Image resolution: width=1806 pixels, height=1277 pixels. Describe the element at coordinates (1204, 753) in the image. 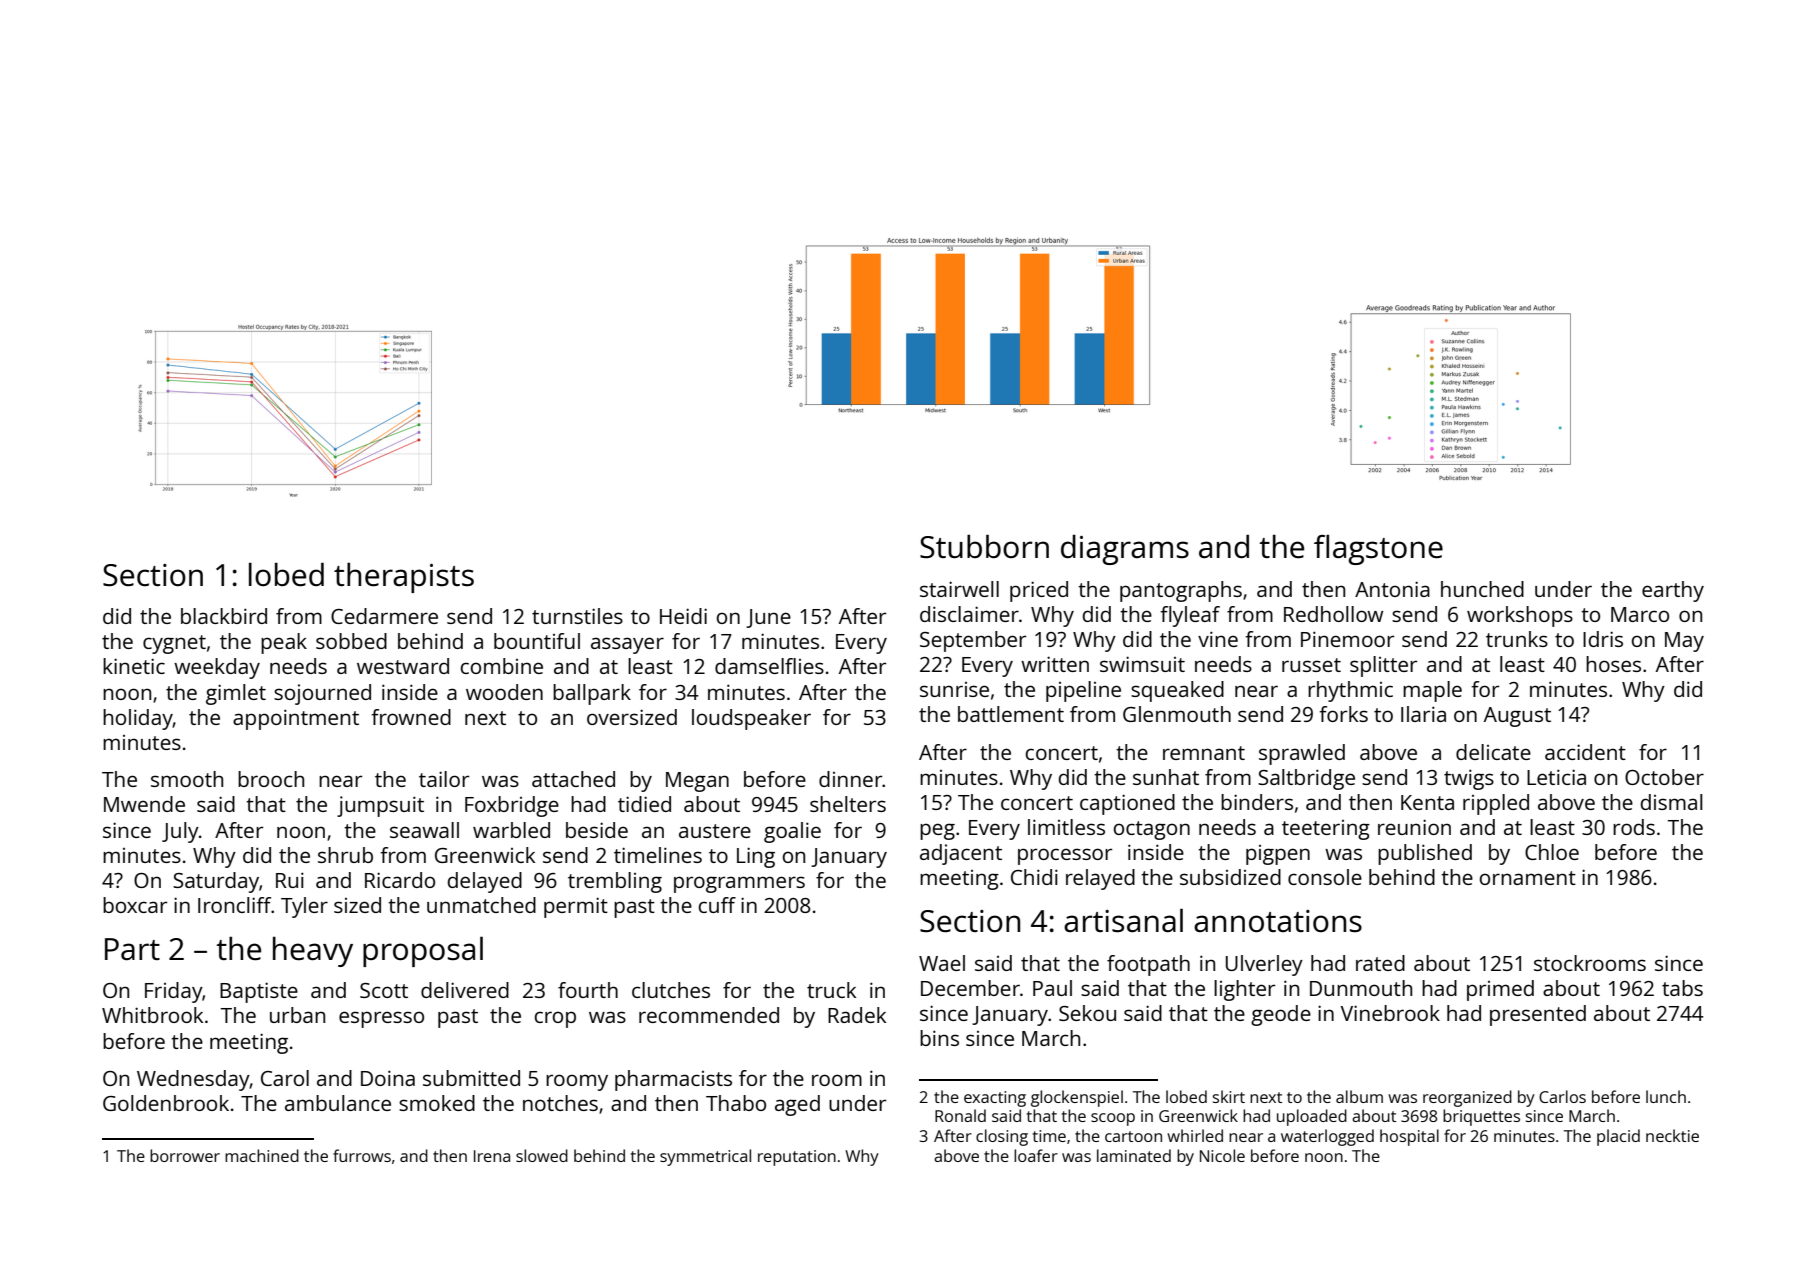

I see `remnant` at that location.
